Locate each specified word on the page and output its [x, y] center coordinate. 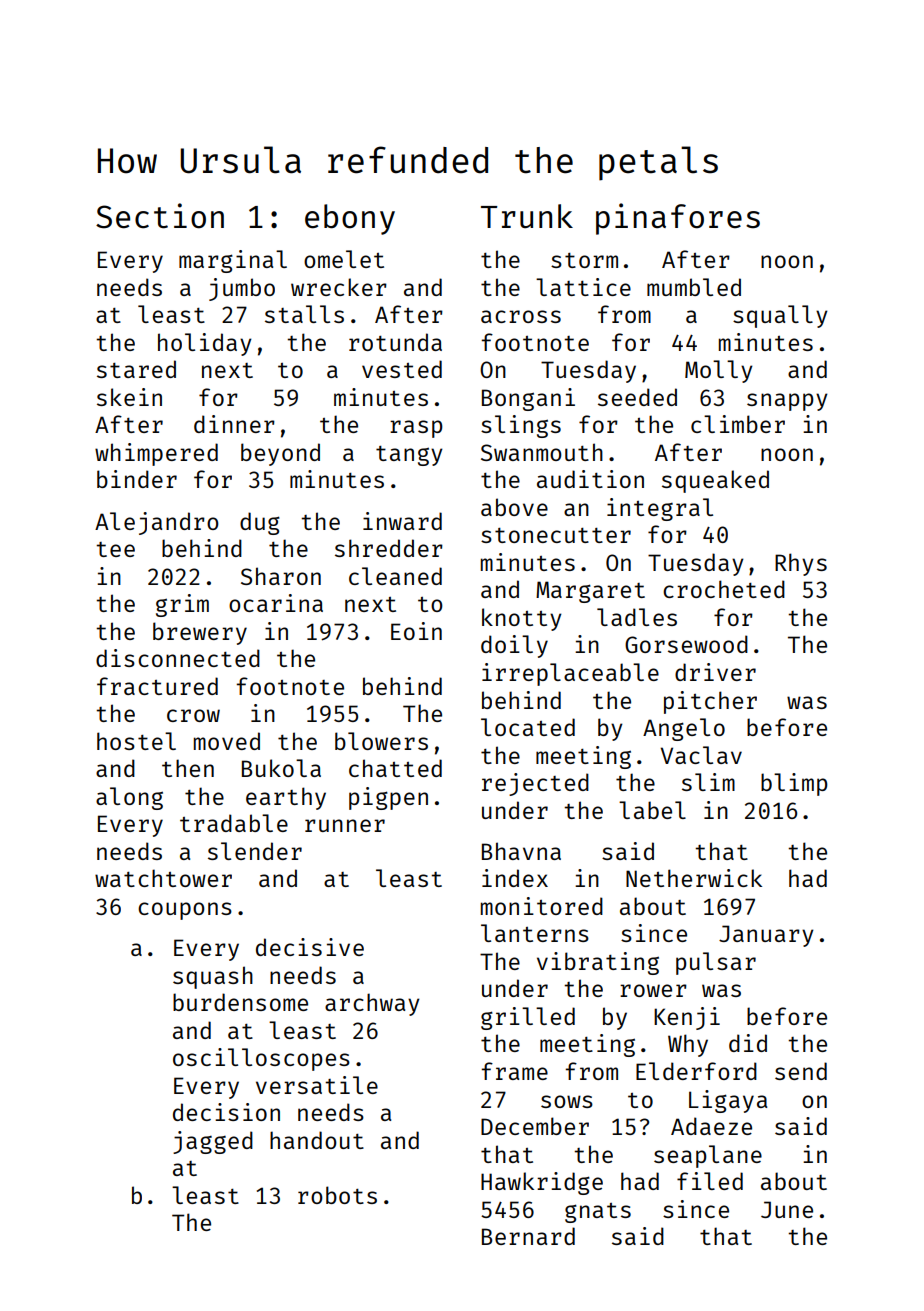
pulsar [716, 963]
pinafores [678, 219]
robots [337, 1195]
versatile [317, 1085]
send [801, 1071]
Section [160, 216]
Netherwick [694, 878]
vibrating [598, 963]
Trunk [527, 216]
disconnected [178, 658]
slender [255, 851]
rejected [535, 784]
